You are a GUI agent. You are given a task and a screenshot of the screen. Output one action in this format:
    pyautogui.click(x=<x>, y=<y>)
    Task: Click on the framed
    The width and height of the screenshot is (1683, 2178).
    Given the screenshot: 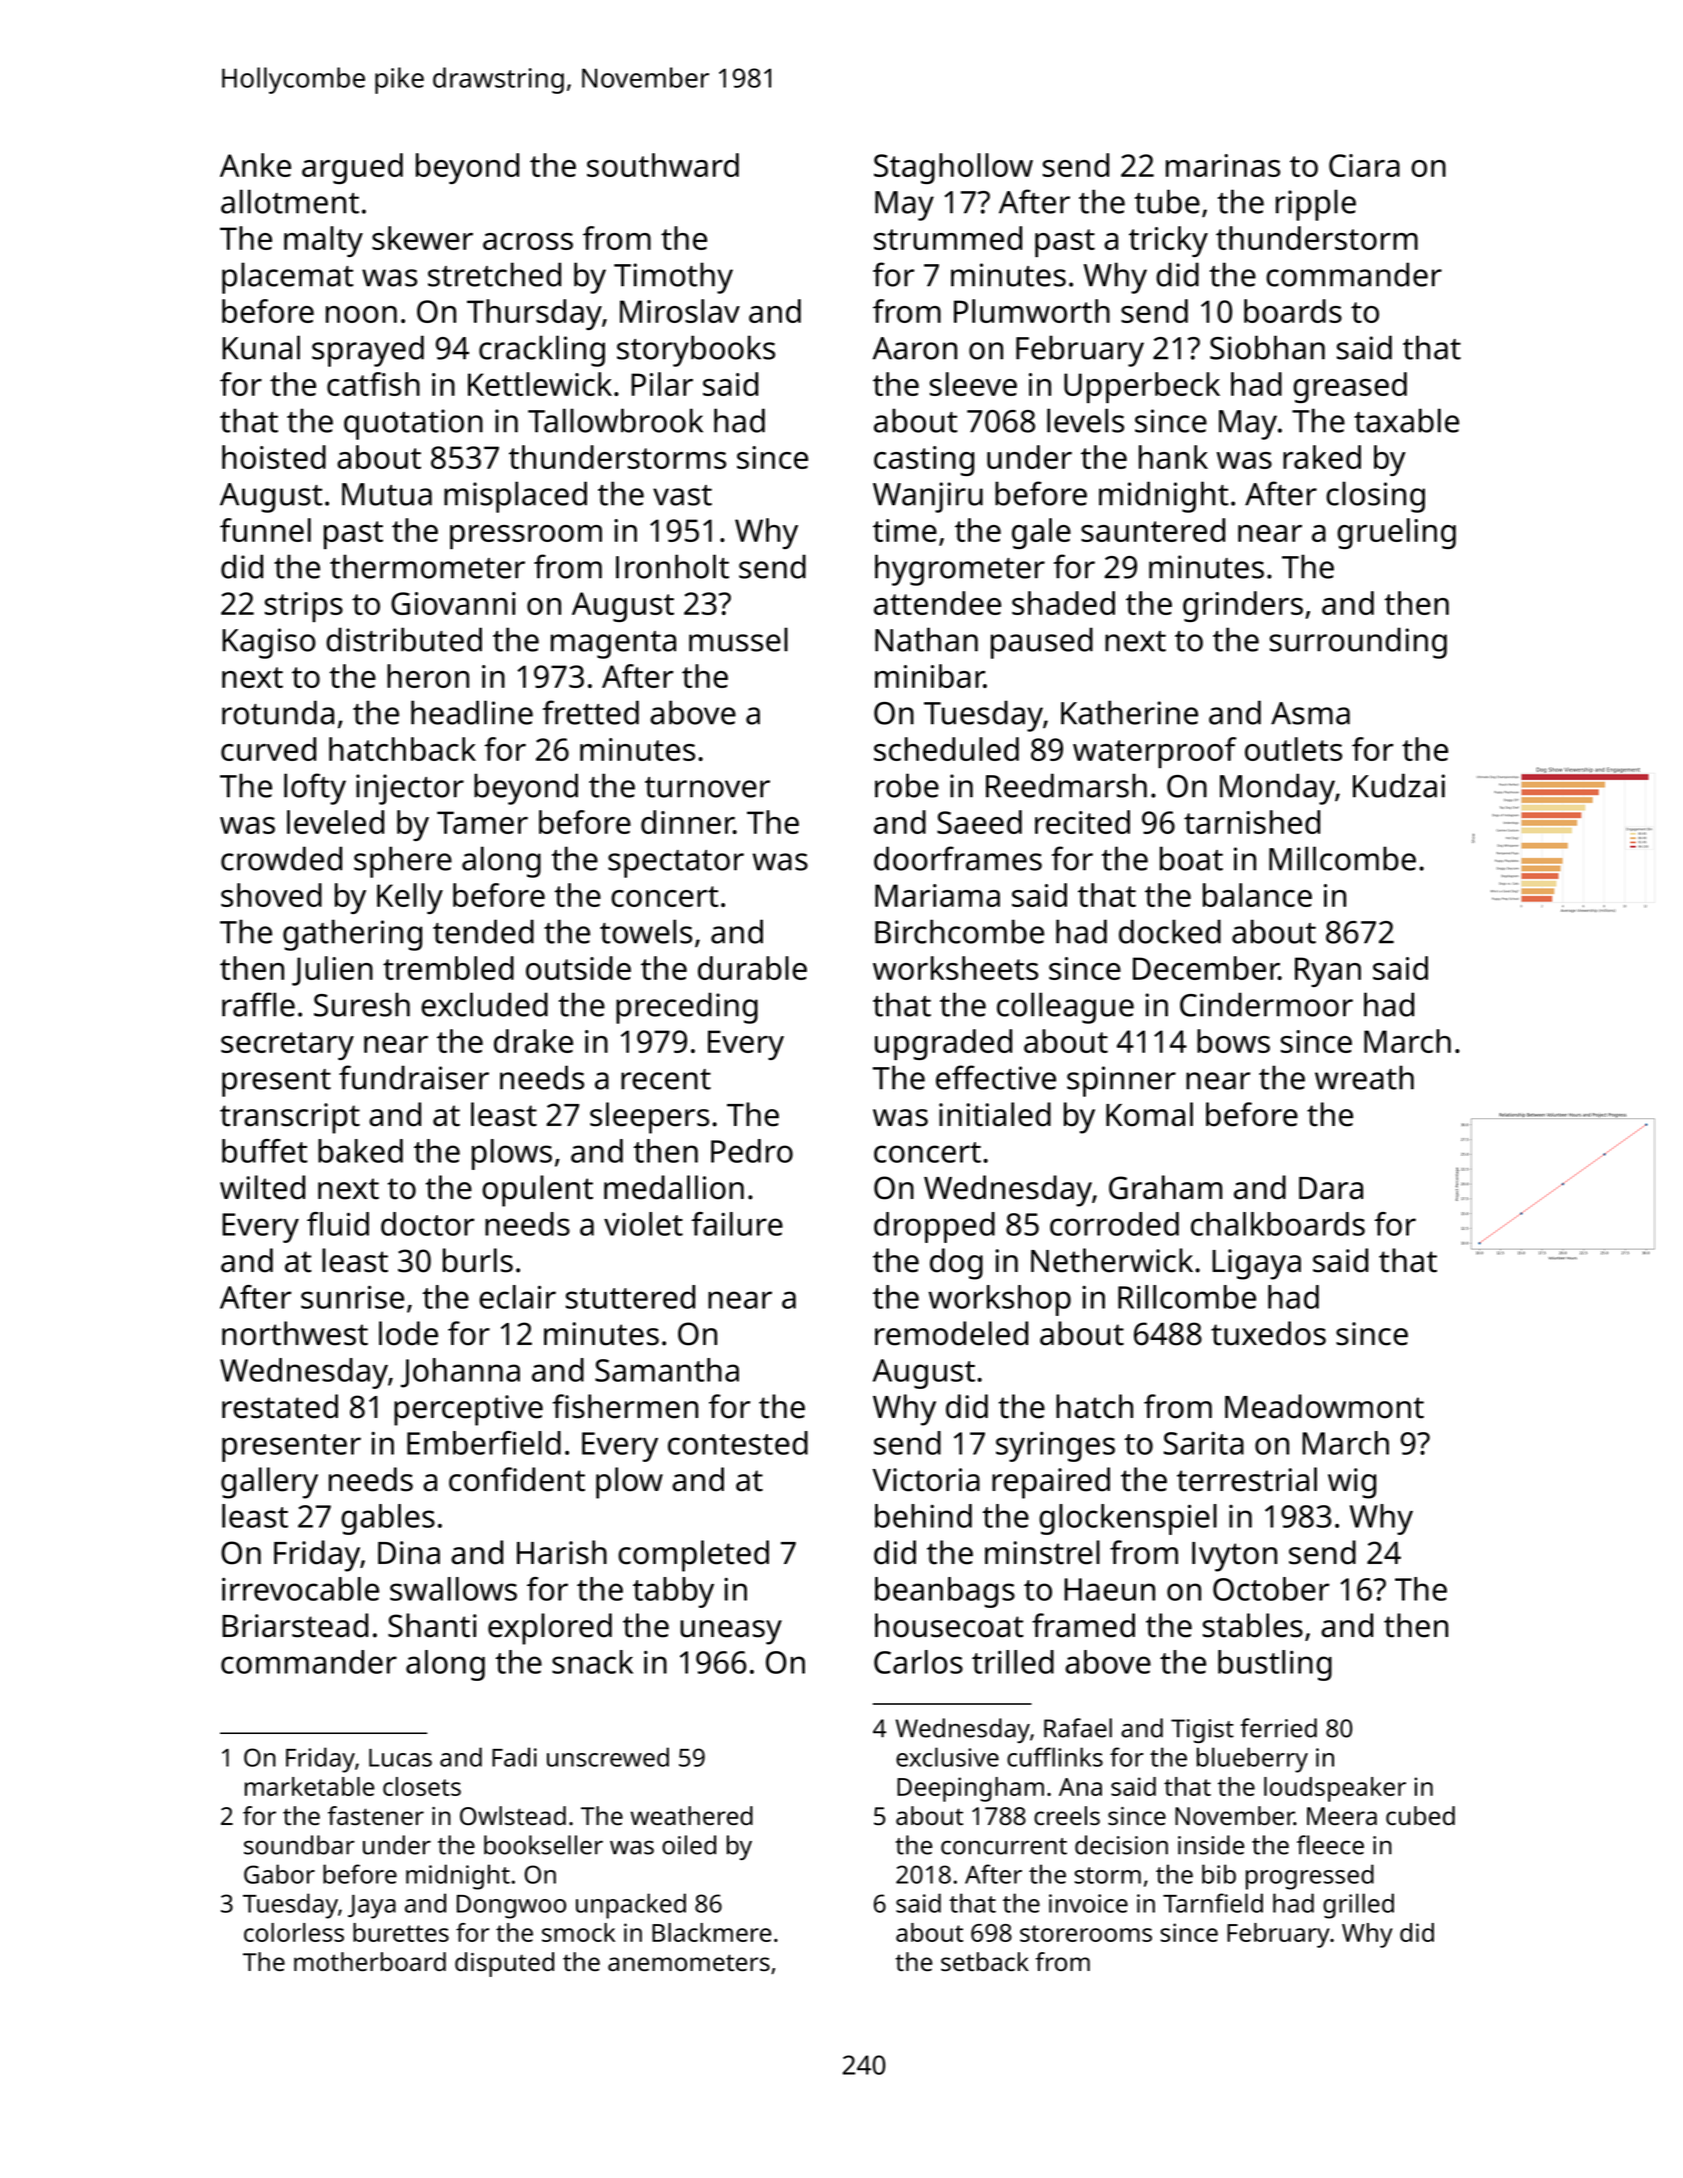 What is the action you would take?
    pyautogui.click(x=1083, y=1625)
